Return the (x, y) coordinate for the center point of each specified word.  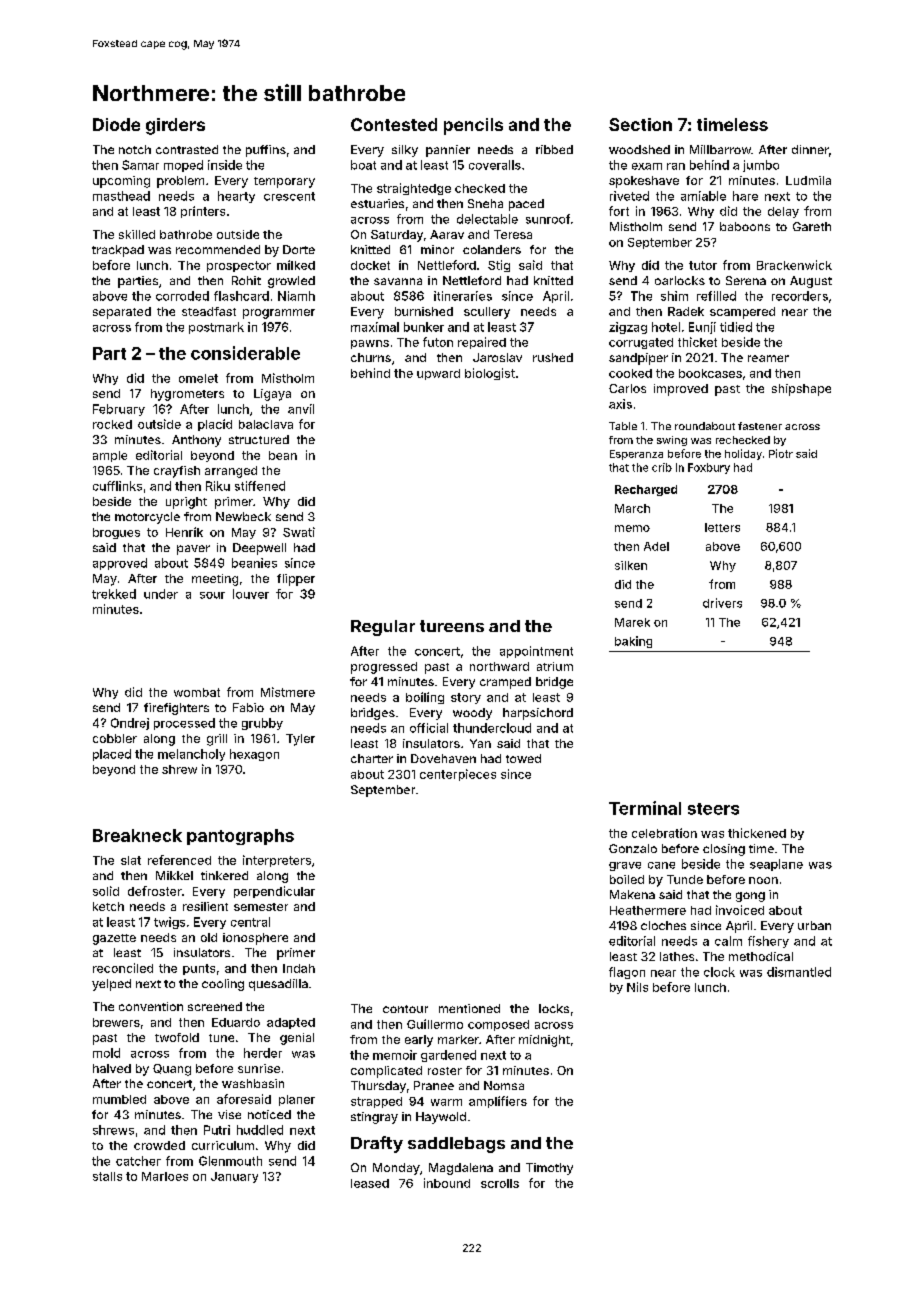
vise (229, 1114)
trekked (114, 594)
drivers (722, 603)
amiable (703, 196)
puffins (266, 151)
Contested (394, 124)
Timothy (549, 1169)
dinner (810, 149)
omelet (198, 378)
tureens (452, 626)
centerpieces (458, 775)
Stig (499, 266)
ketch (108, 906)
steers (713, 809)
